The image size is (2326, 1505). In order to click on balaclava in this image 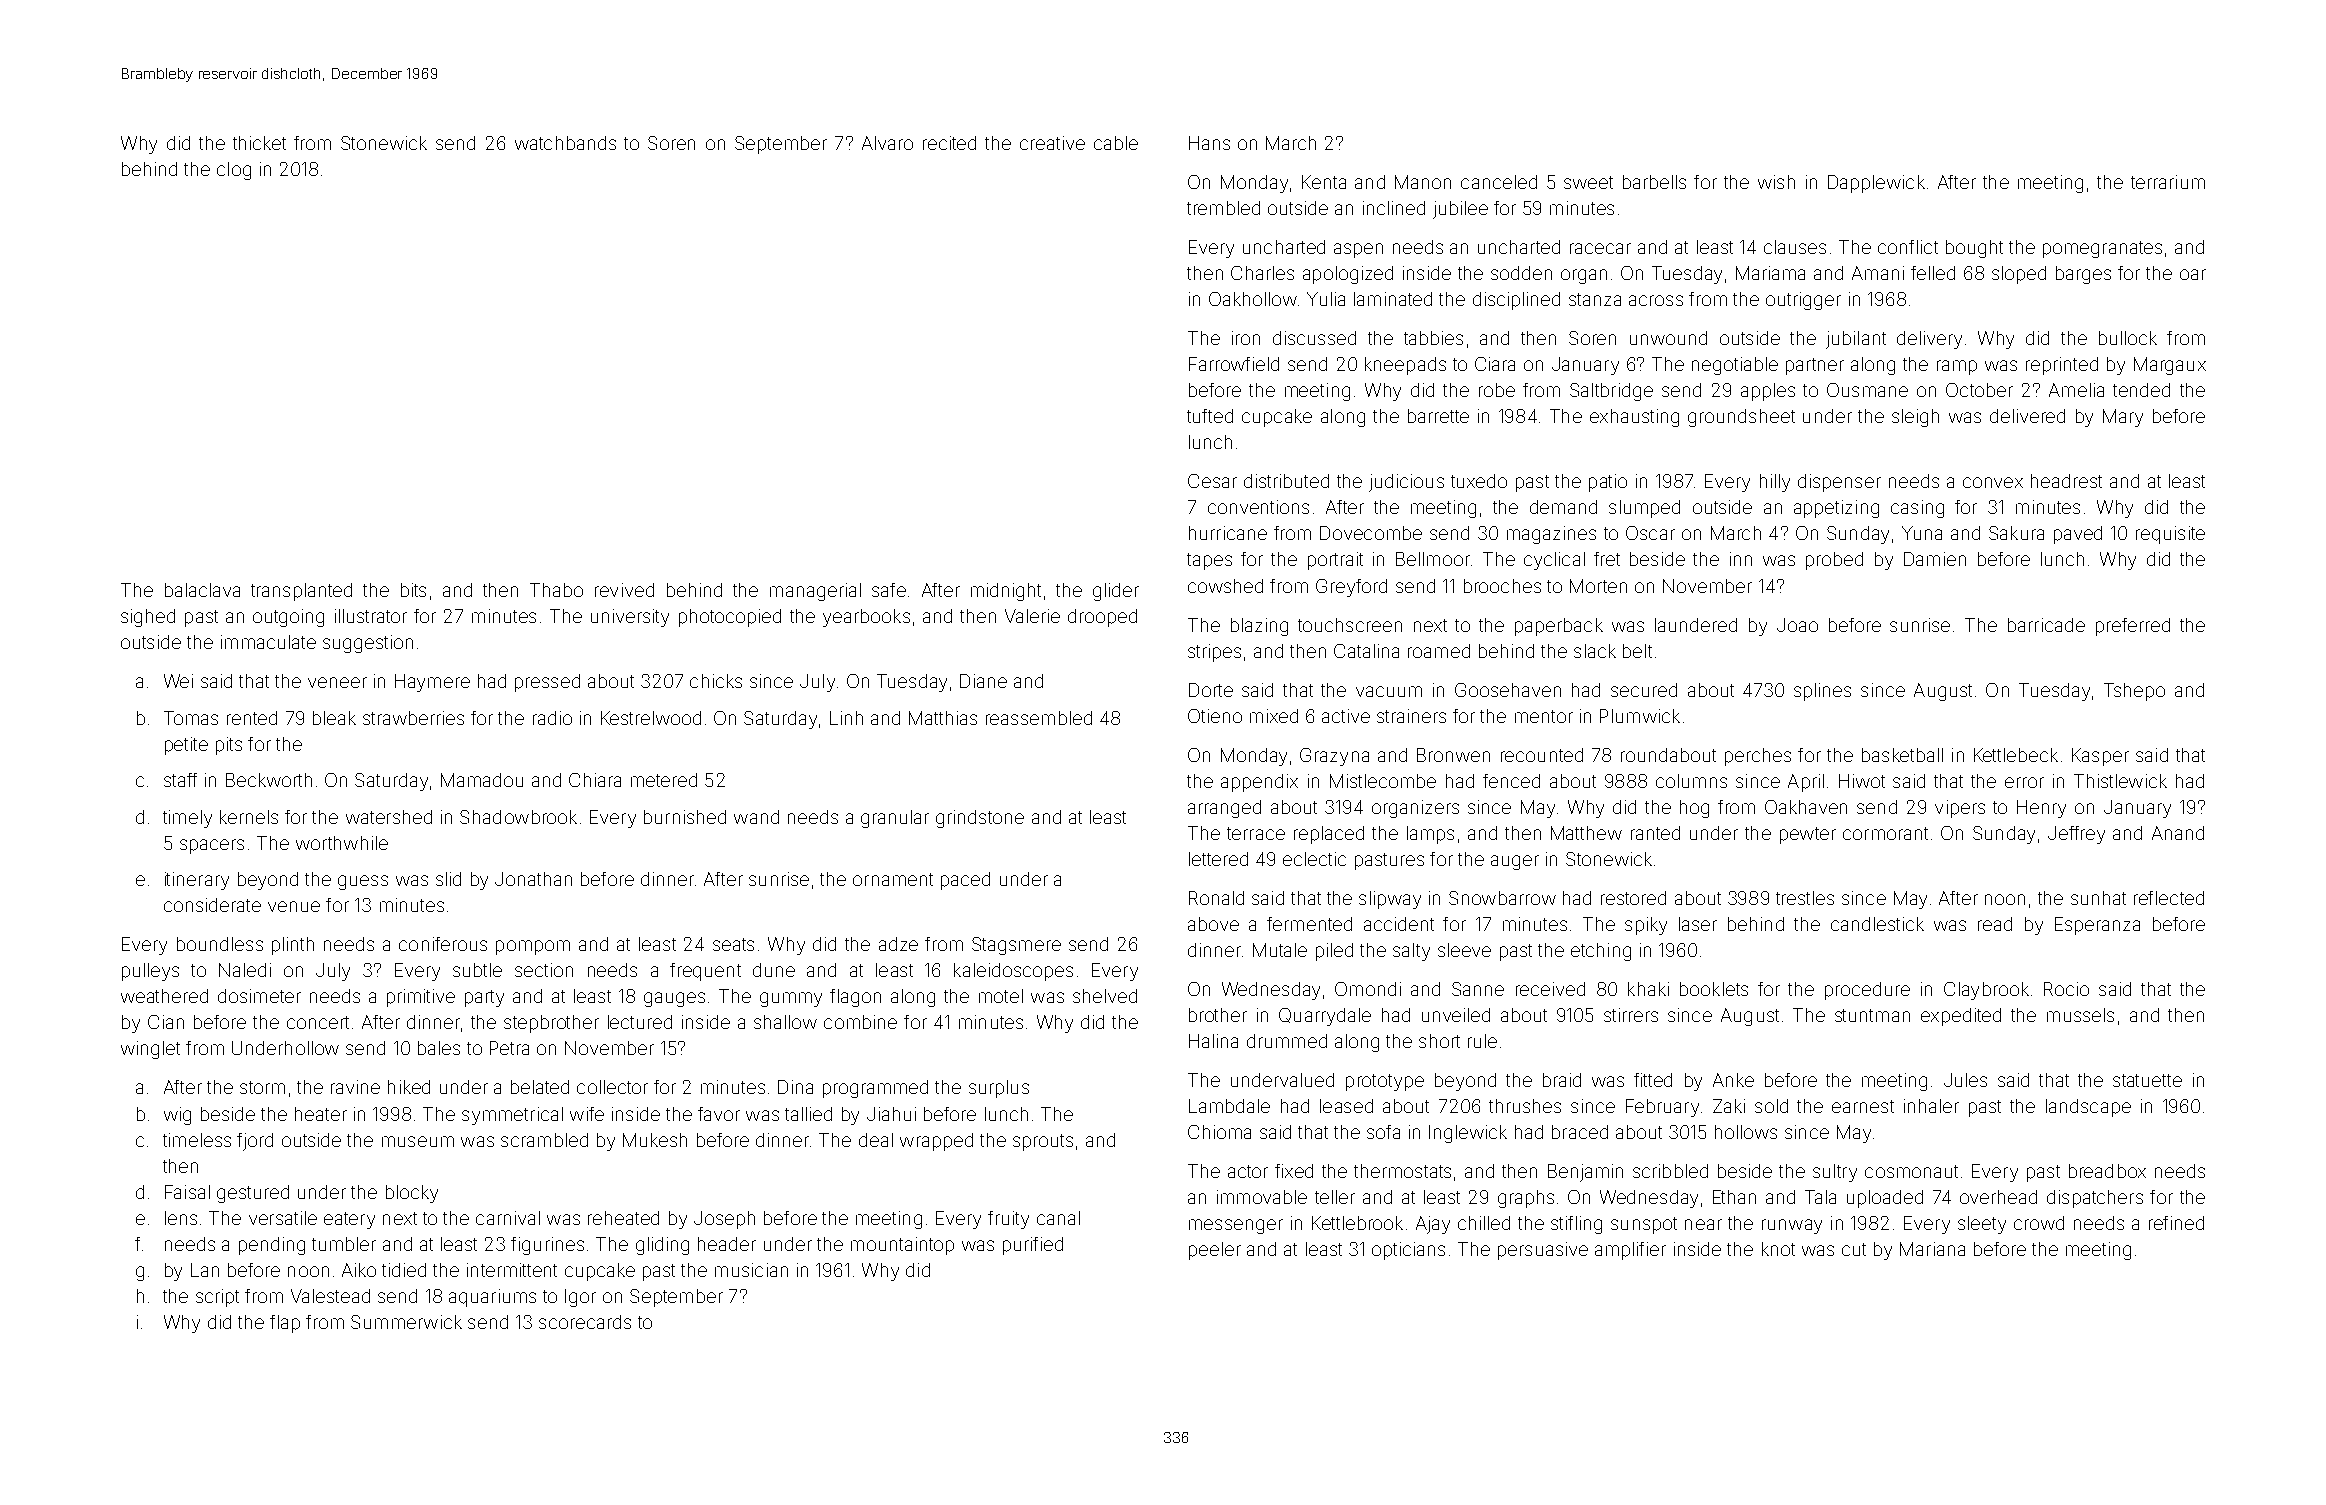, I will do `click(202, 590)`.
